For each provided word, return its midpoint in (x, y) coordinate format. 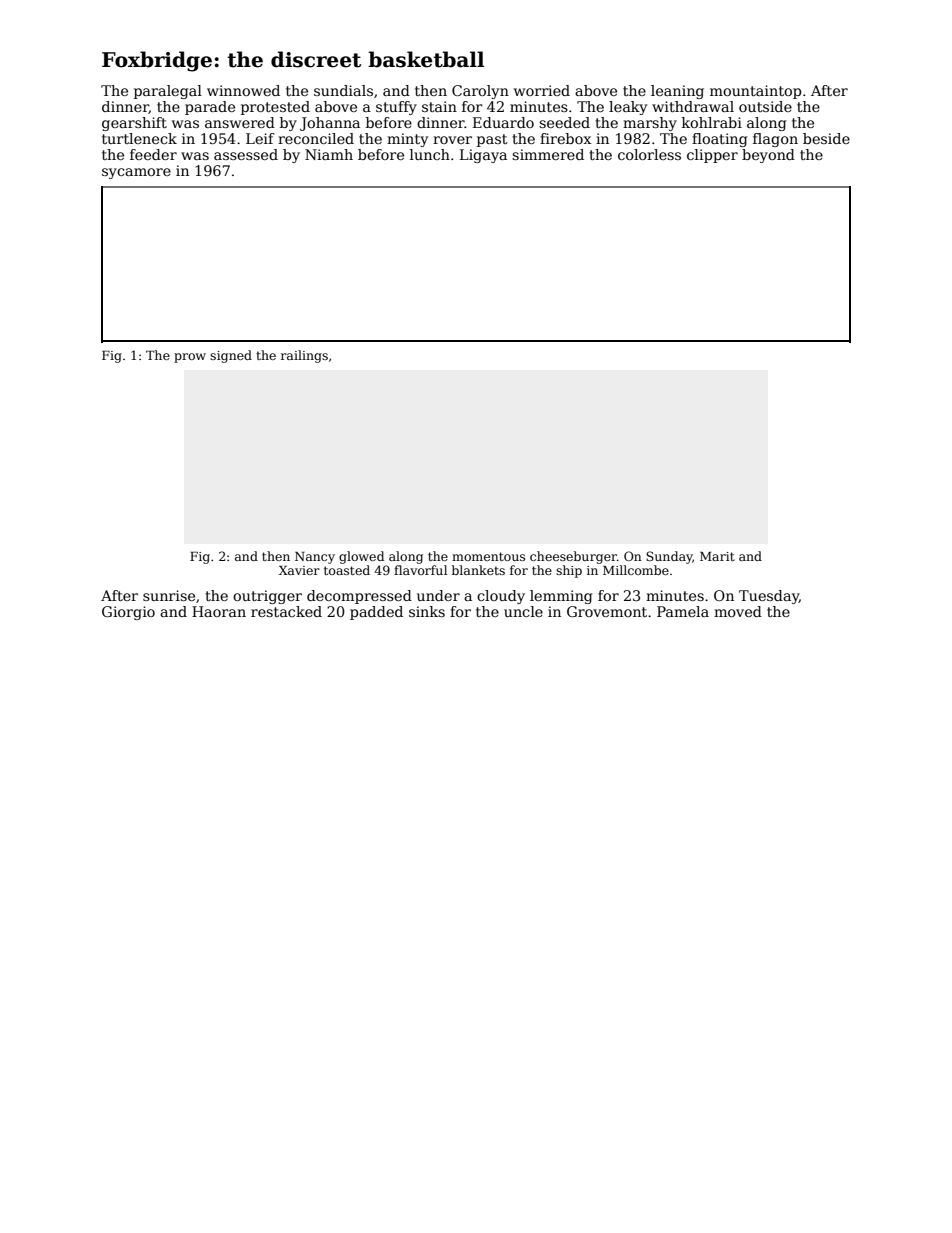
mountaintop (755, 92)
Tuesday (769, 597)
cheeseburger (573, 557)
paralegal (168, 92)
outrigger (267, 597)
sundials (343, 90)
